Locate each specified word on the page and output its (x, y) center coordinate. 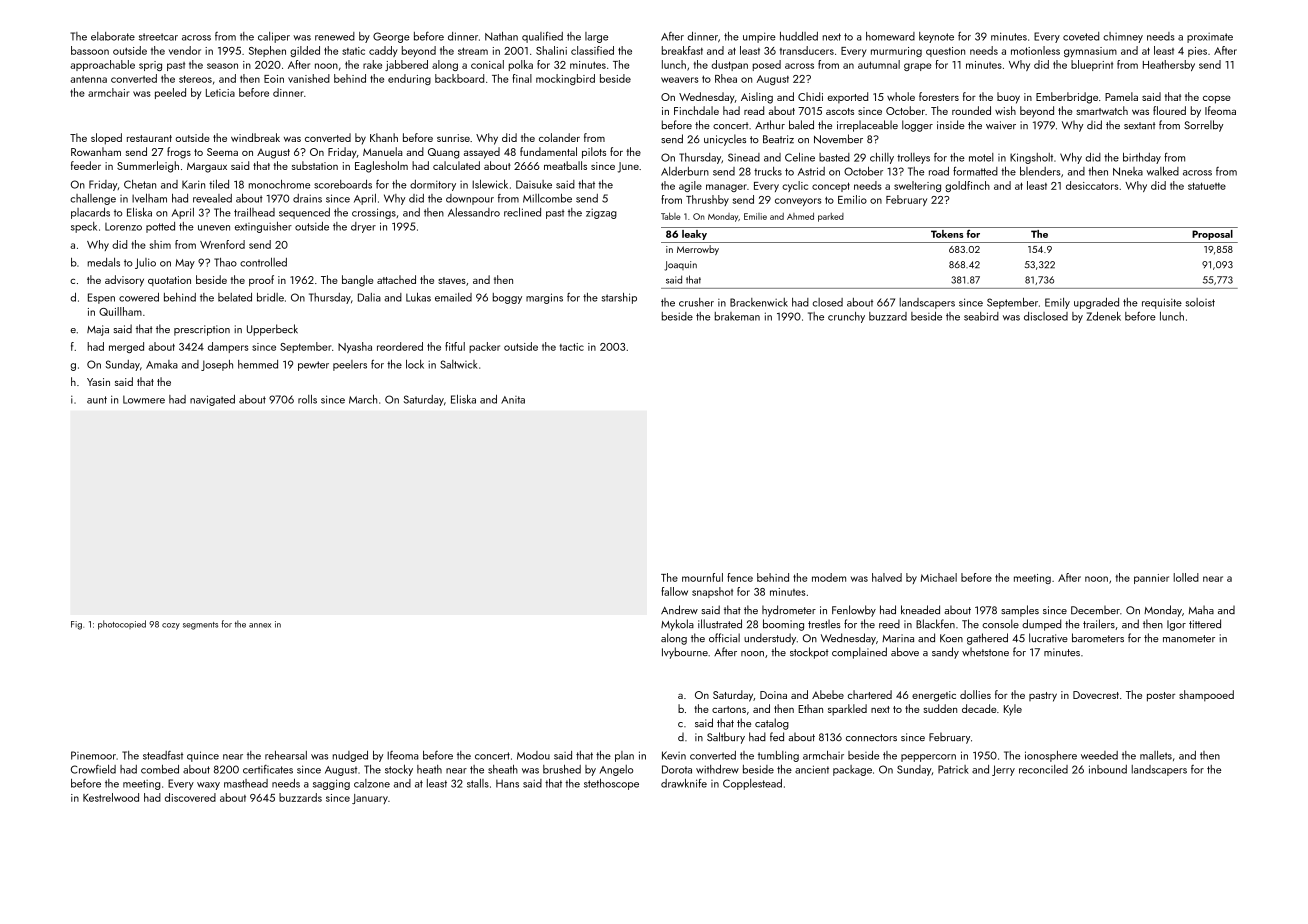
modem (829, 577)
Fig (76, 625)
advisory (124, 281)
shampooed (1206, 695)
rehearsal (286, 755)
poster (1161, 697)
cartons (729, 709)
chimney (1123, 37)
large (596, 37)
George (391, 37)
